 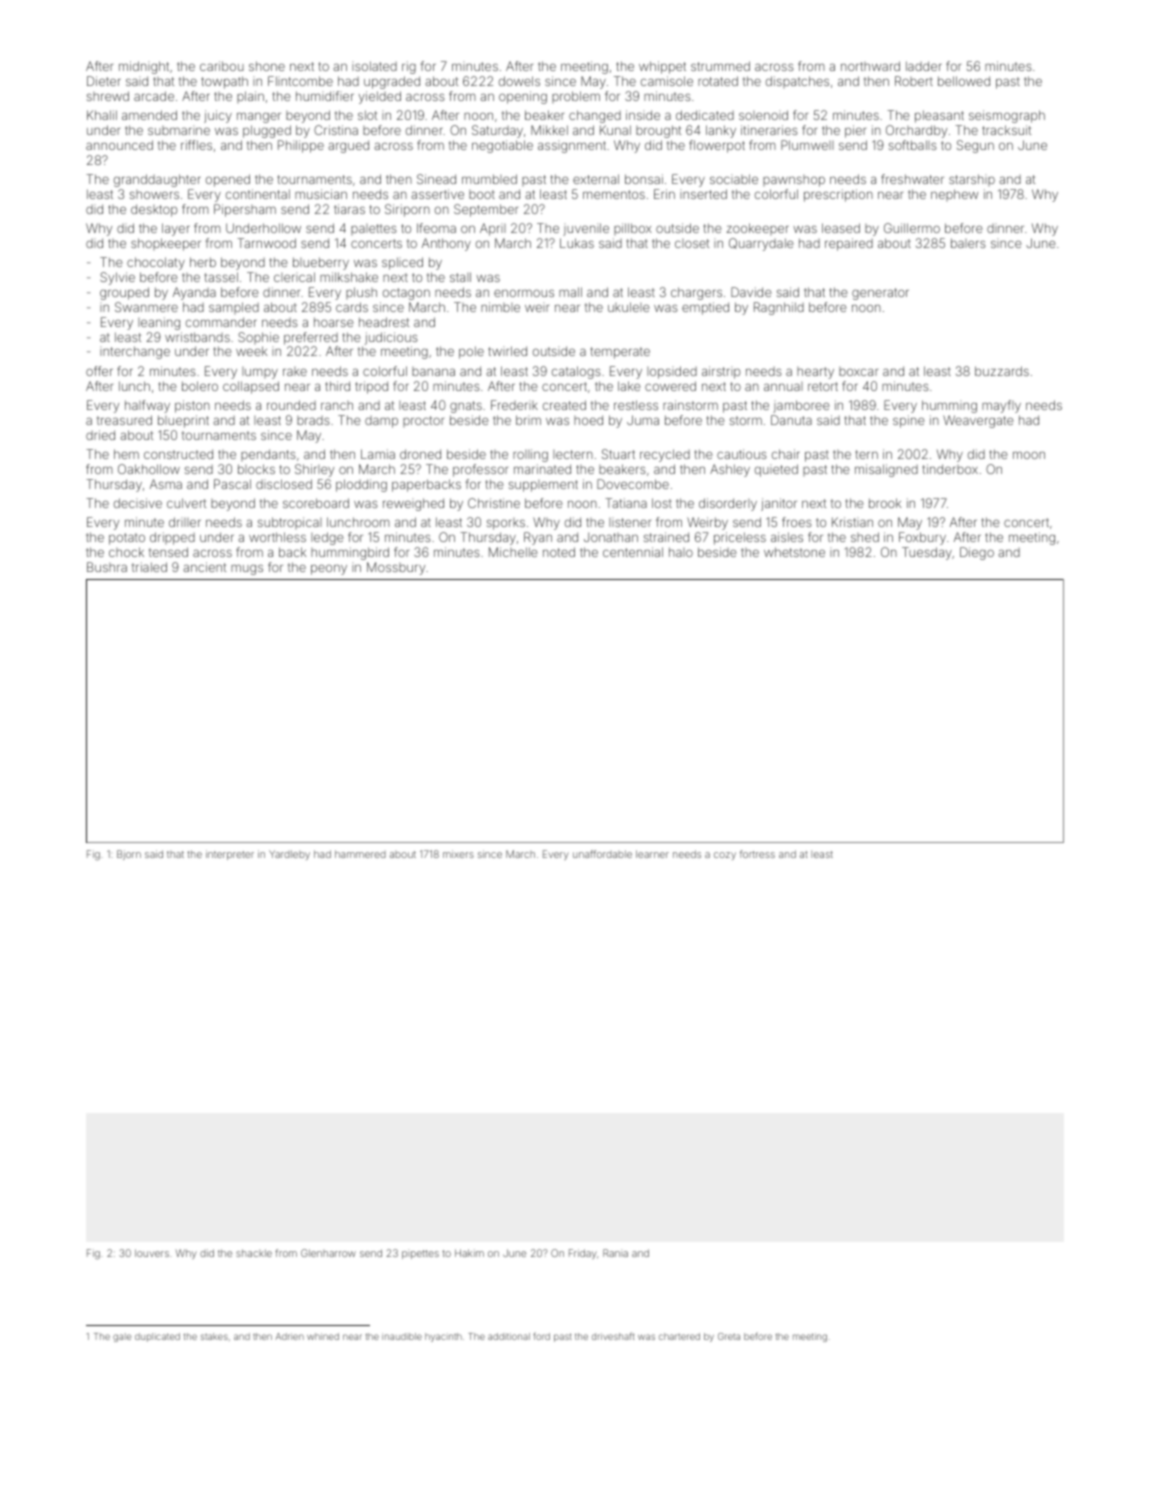 What do you see at coordinates (721, 372) in the screenshot?
I see `airstrip` at bounding box center [721, 372].
